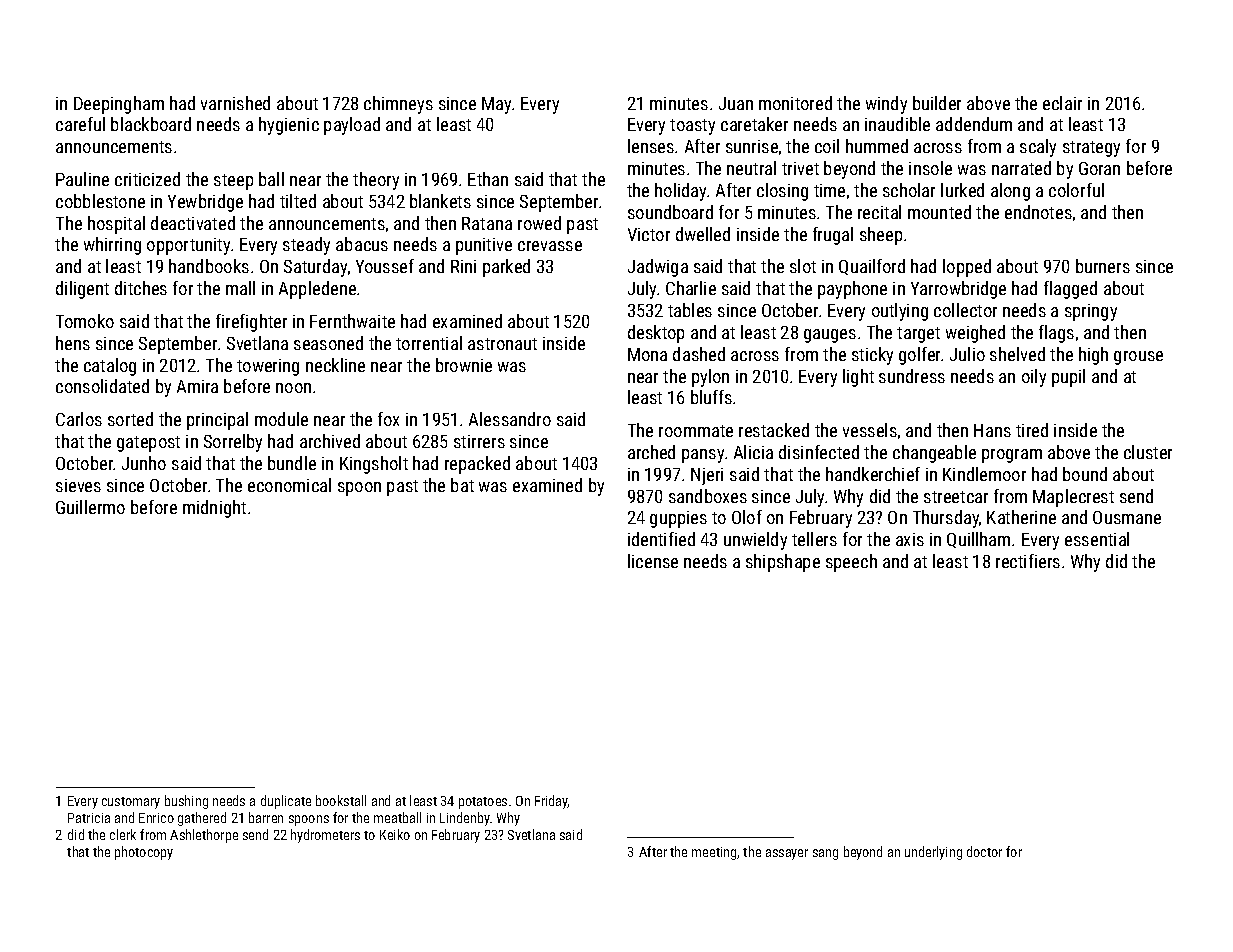  Describe the element at coordinates (833, 236) in the document. I see `frugal` at that location.
